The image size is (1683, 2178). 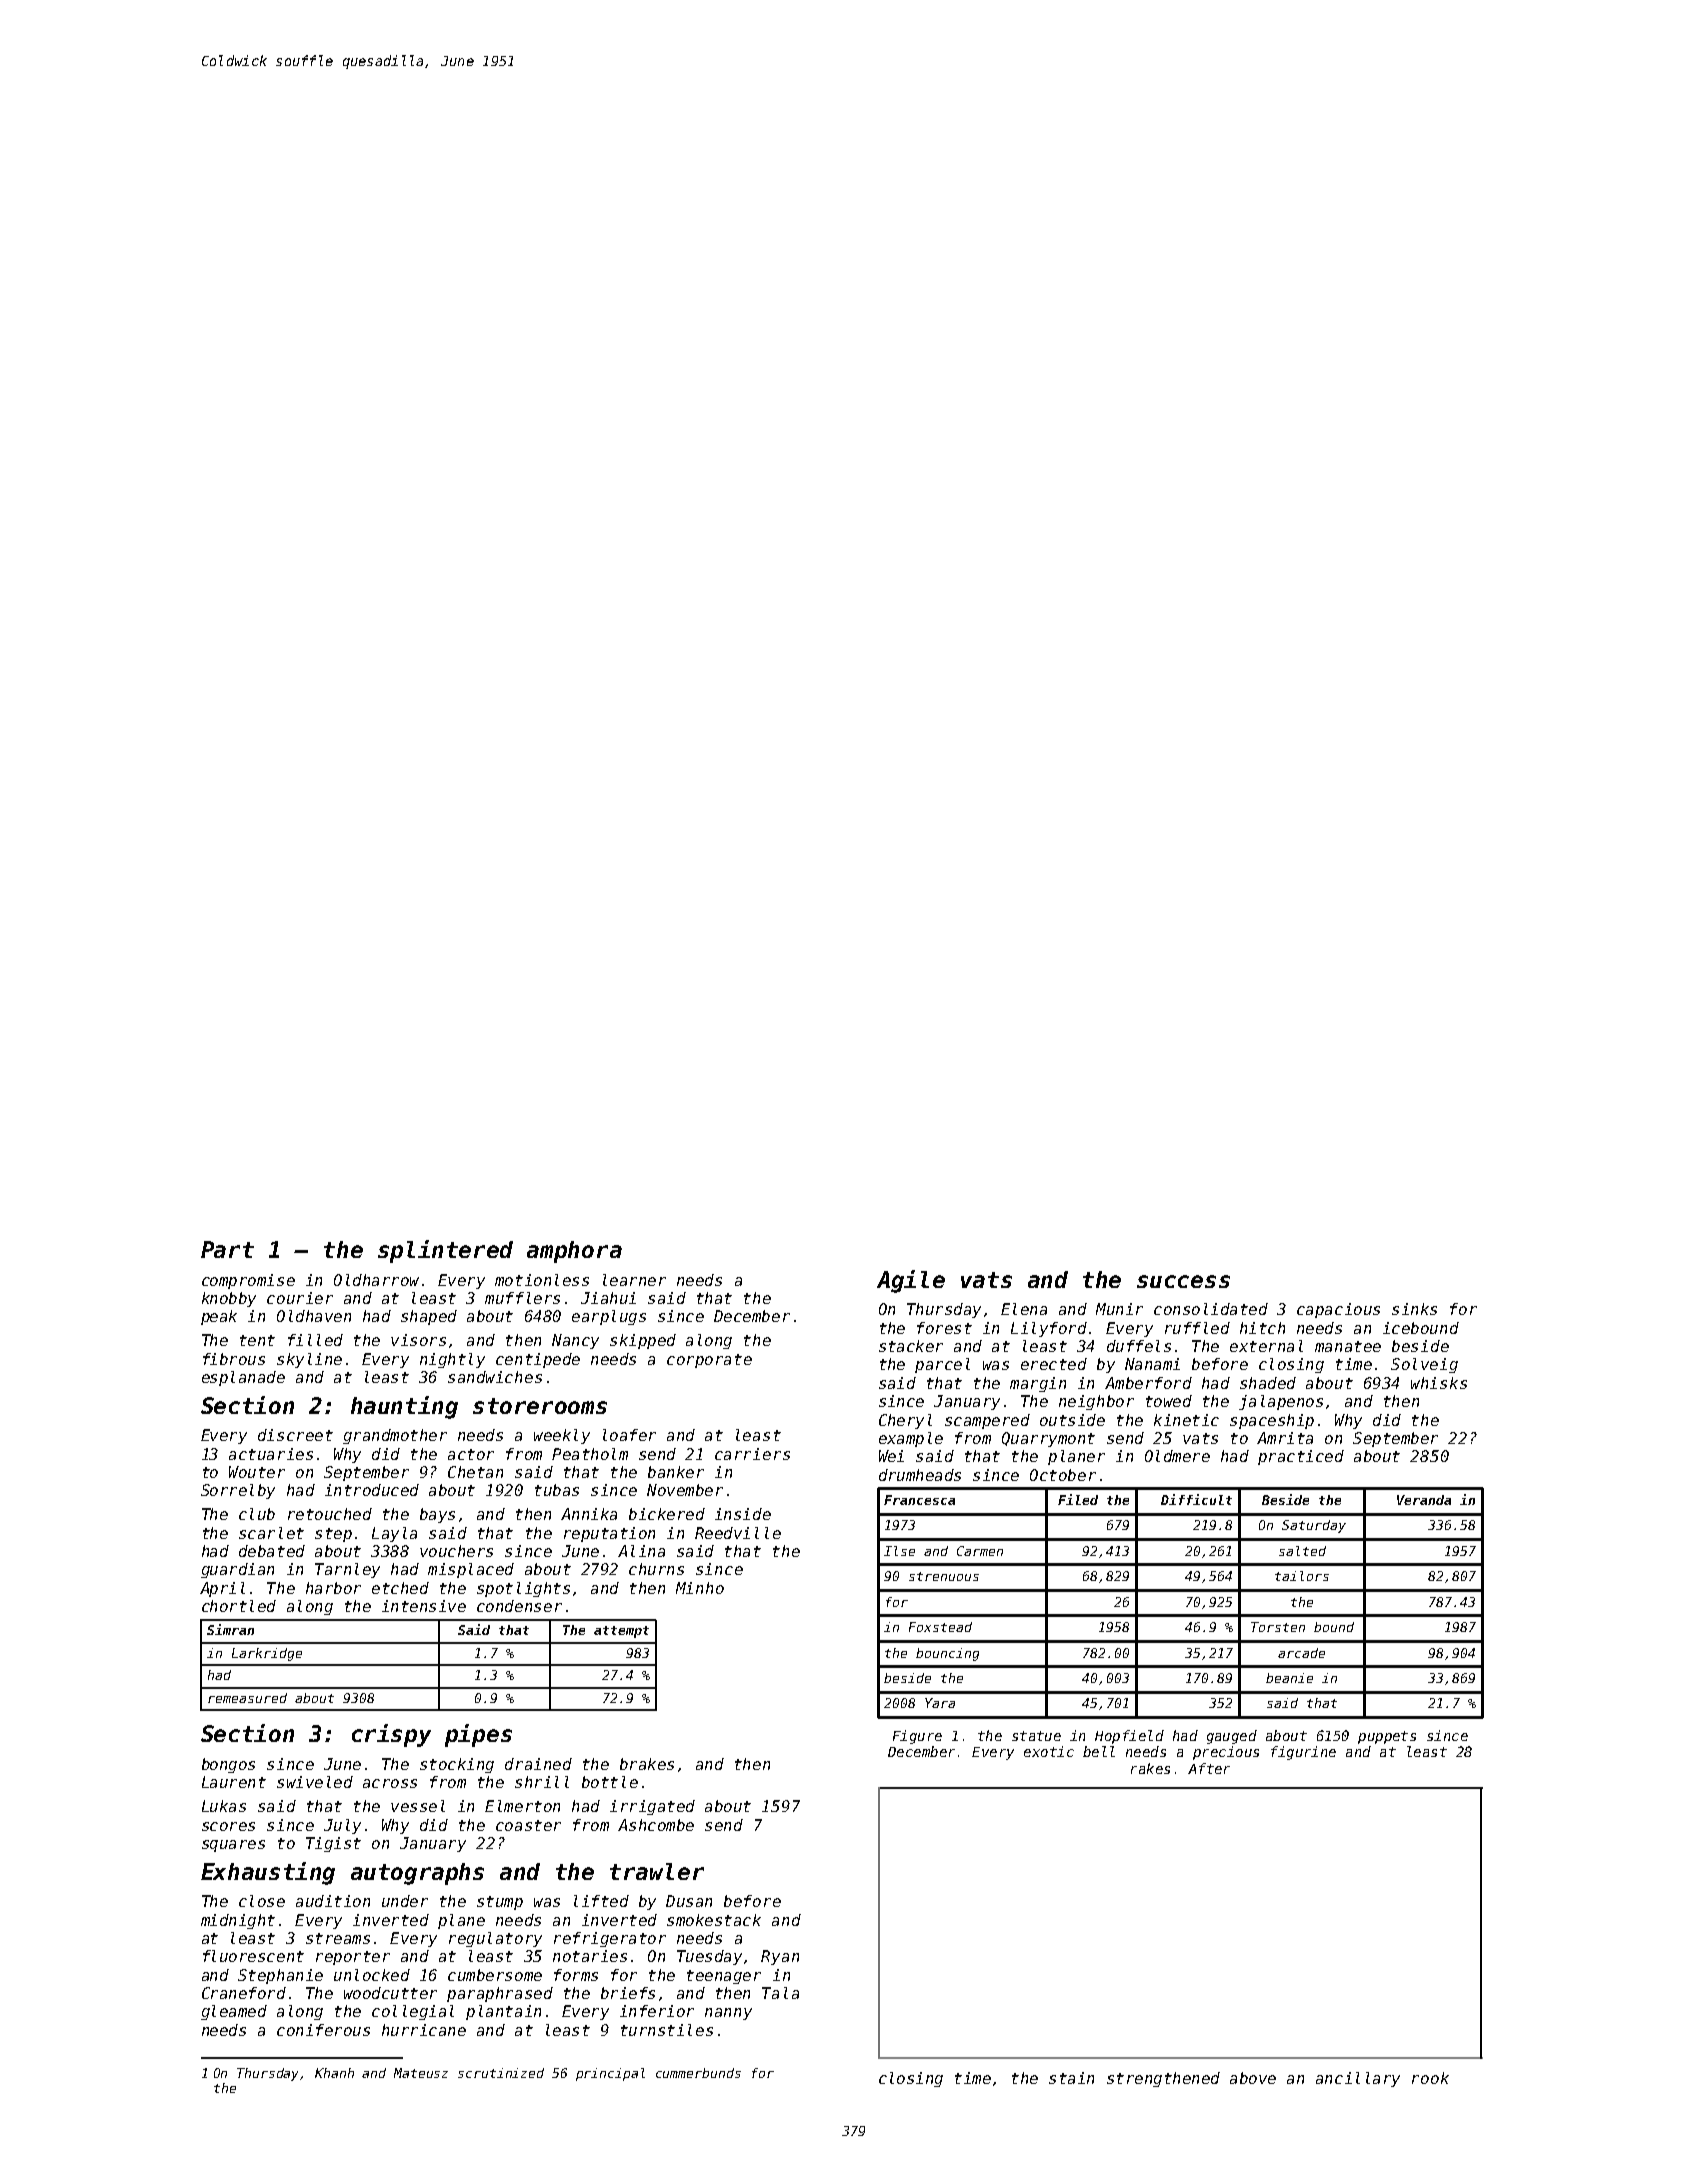 I want to click on above, so click(x=1253, y=2078).
